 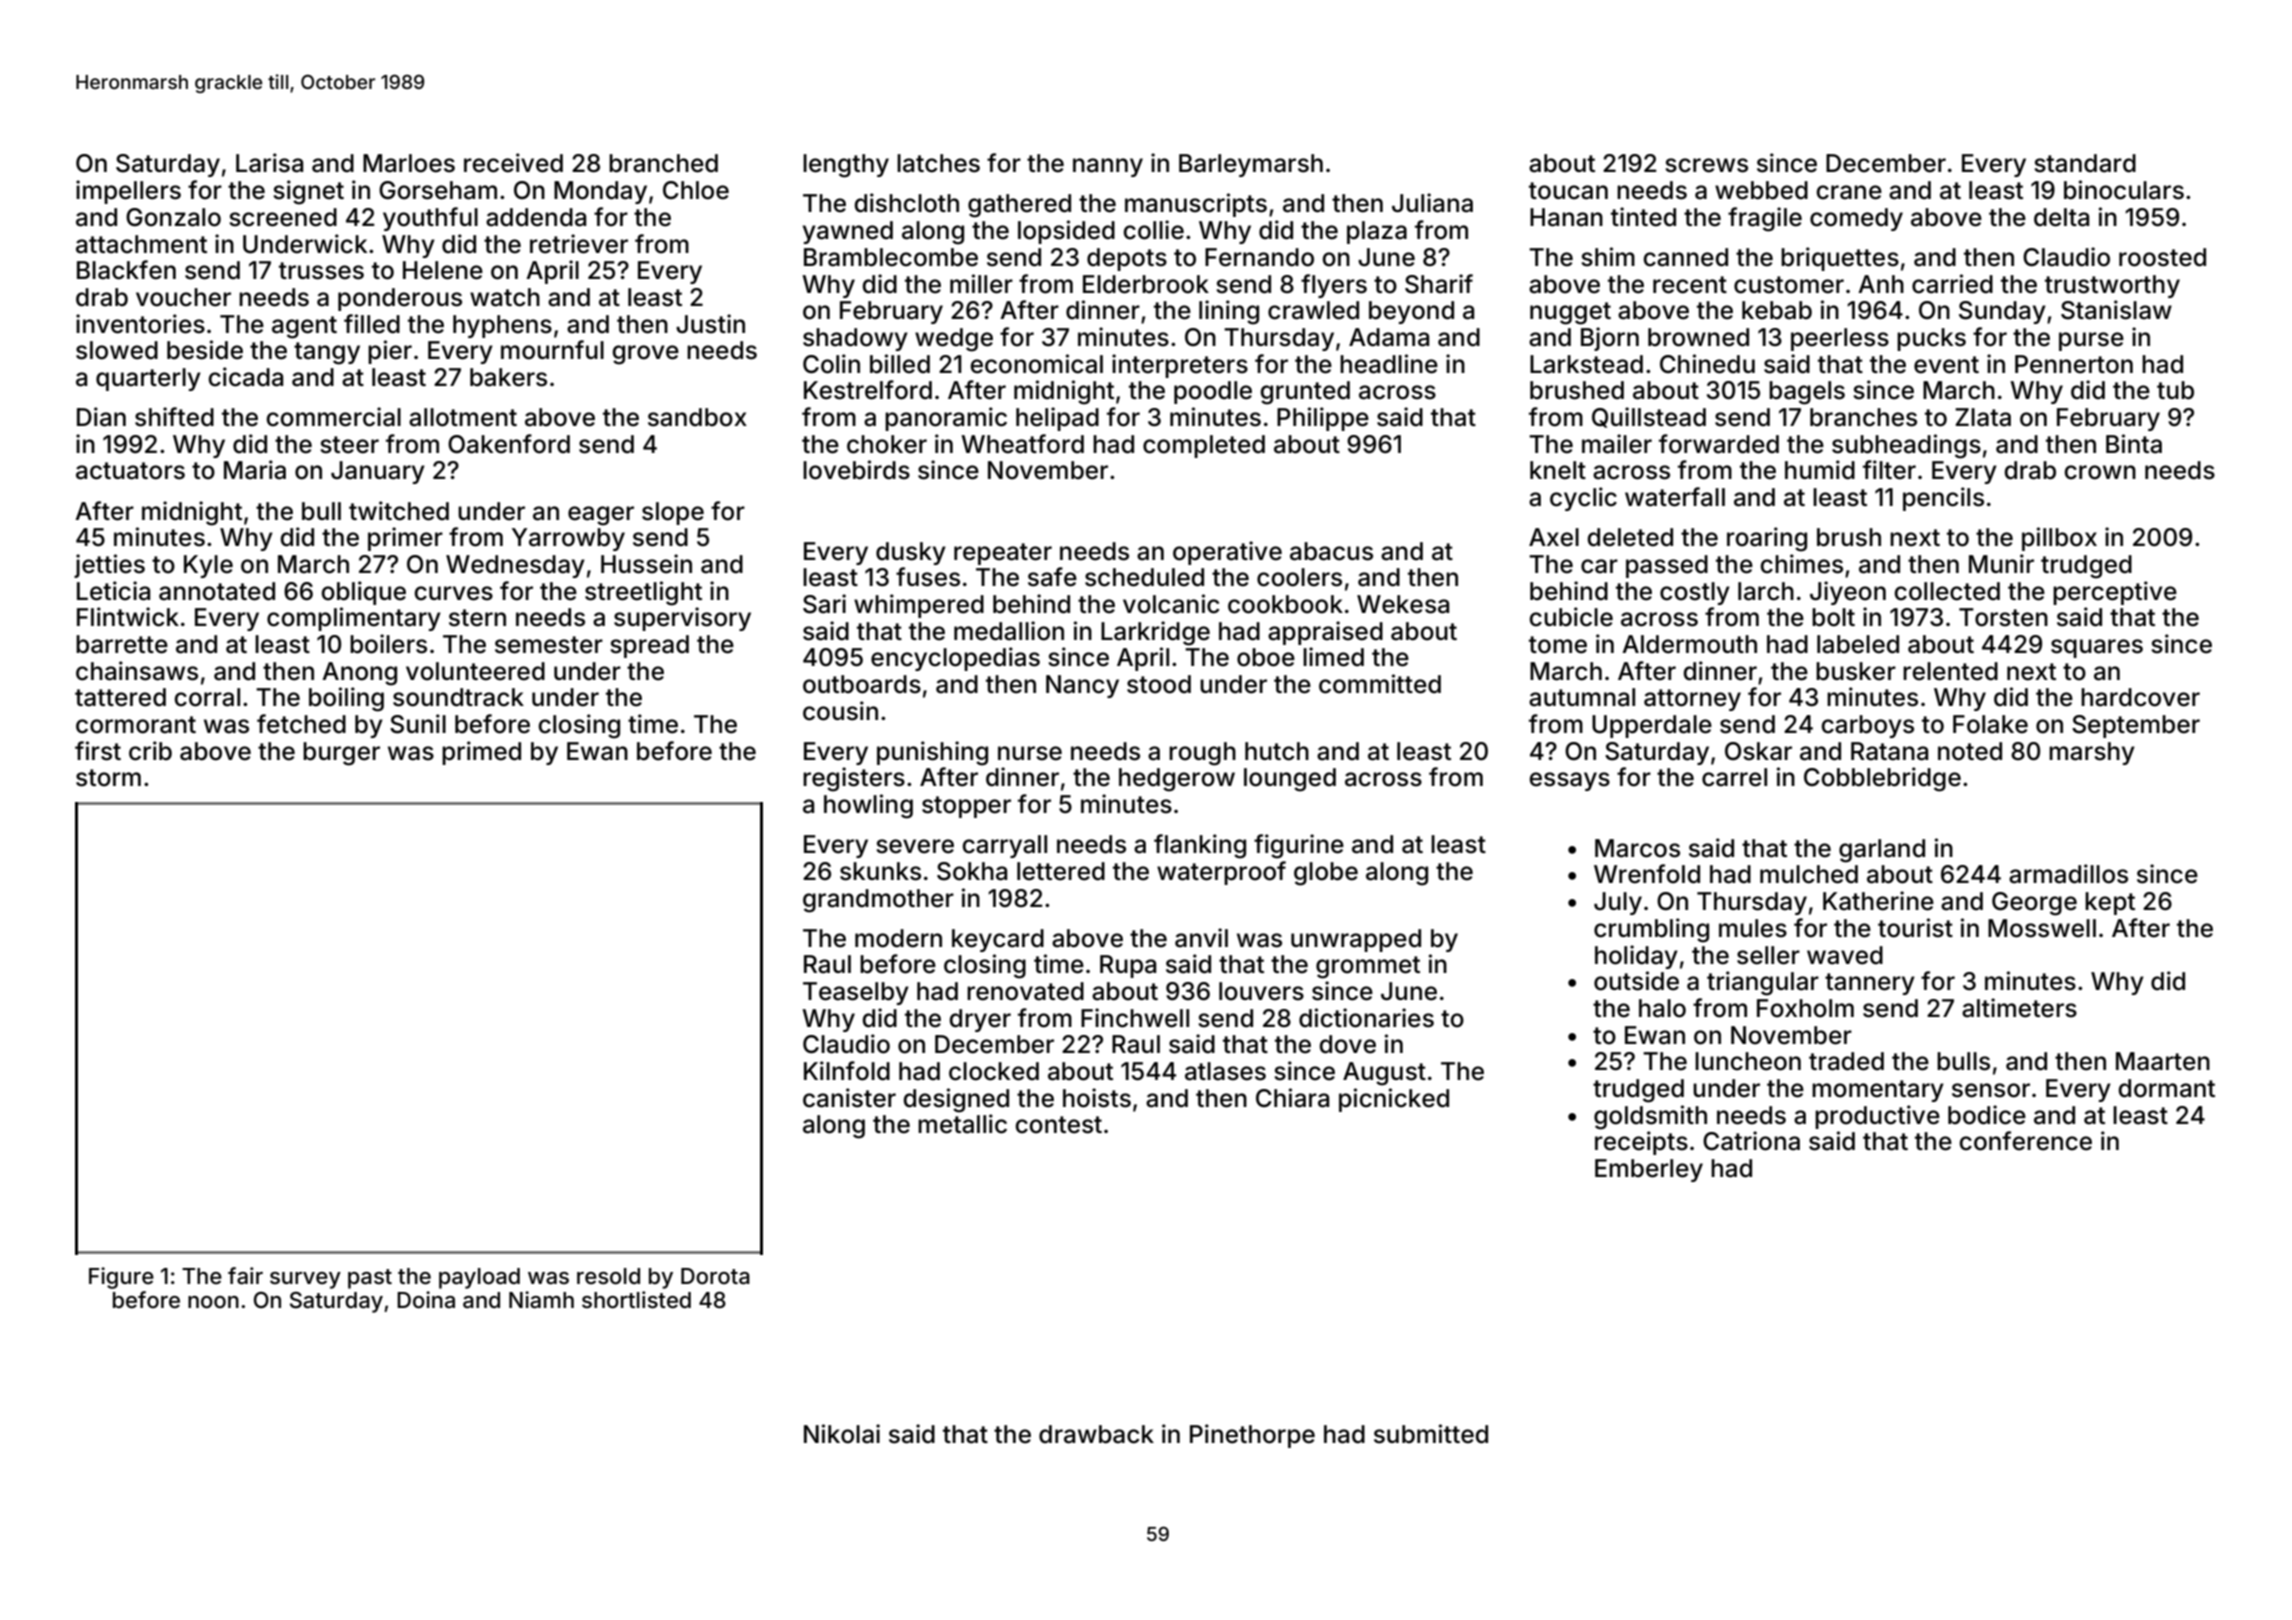 I want to click on received, so click(x=513, y=163).
